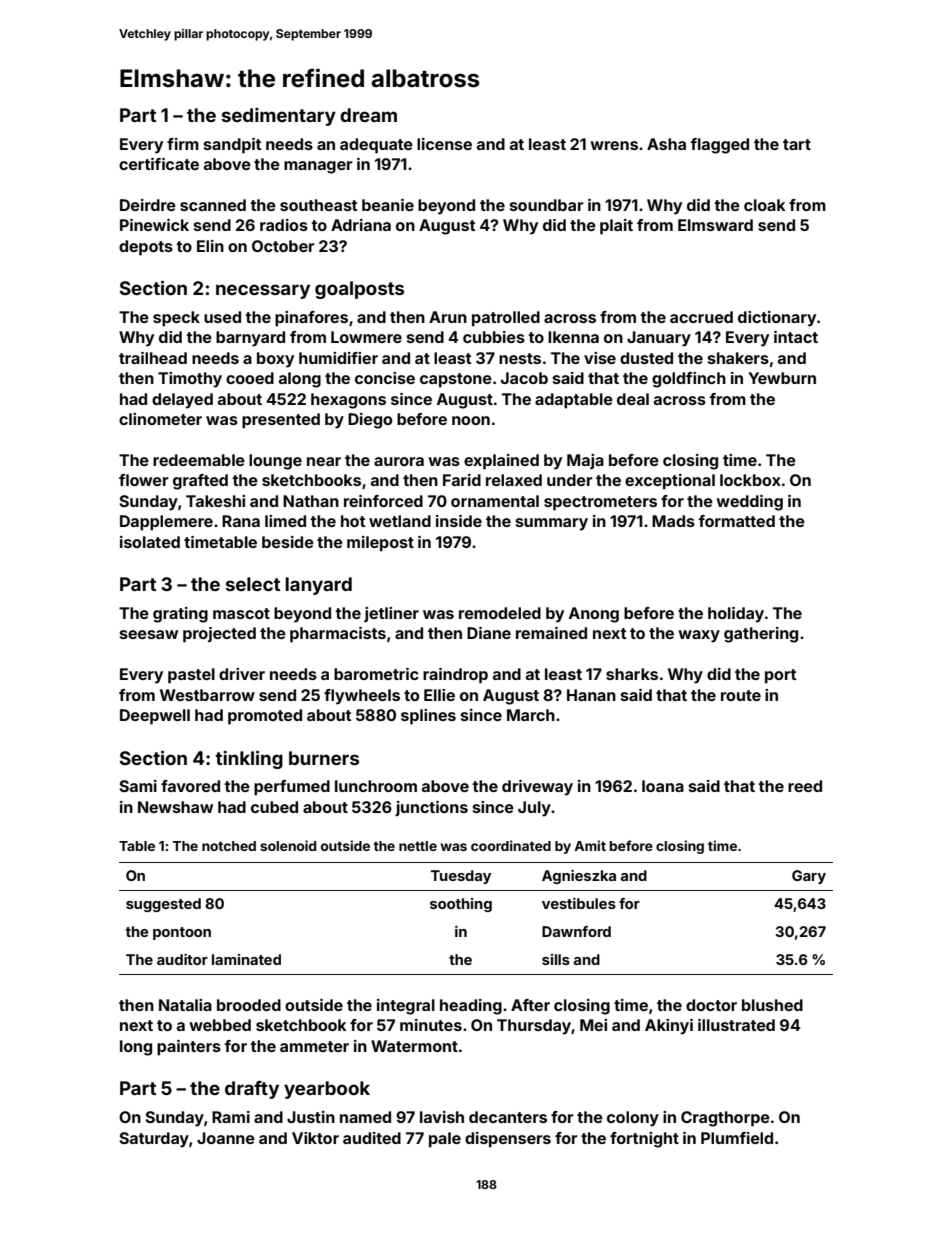 The height and width of the screenshot is (1233, 952). I want to click on Farid, so click(462, 480).
